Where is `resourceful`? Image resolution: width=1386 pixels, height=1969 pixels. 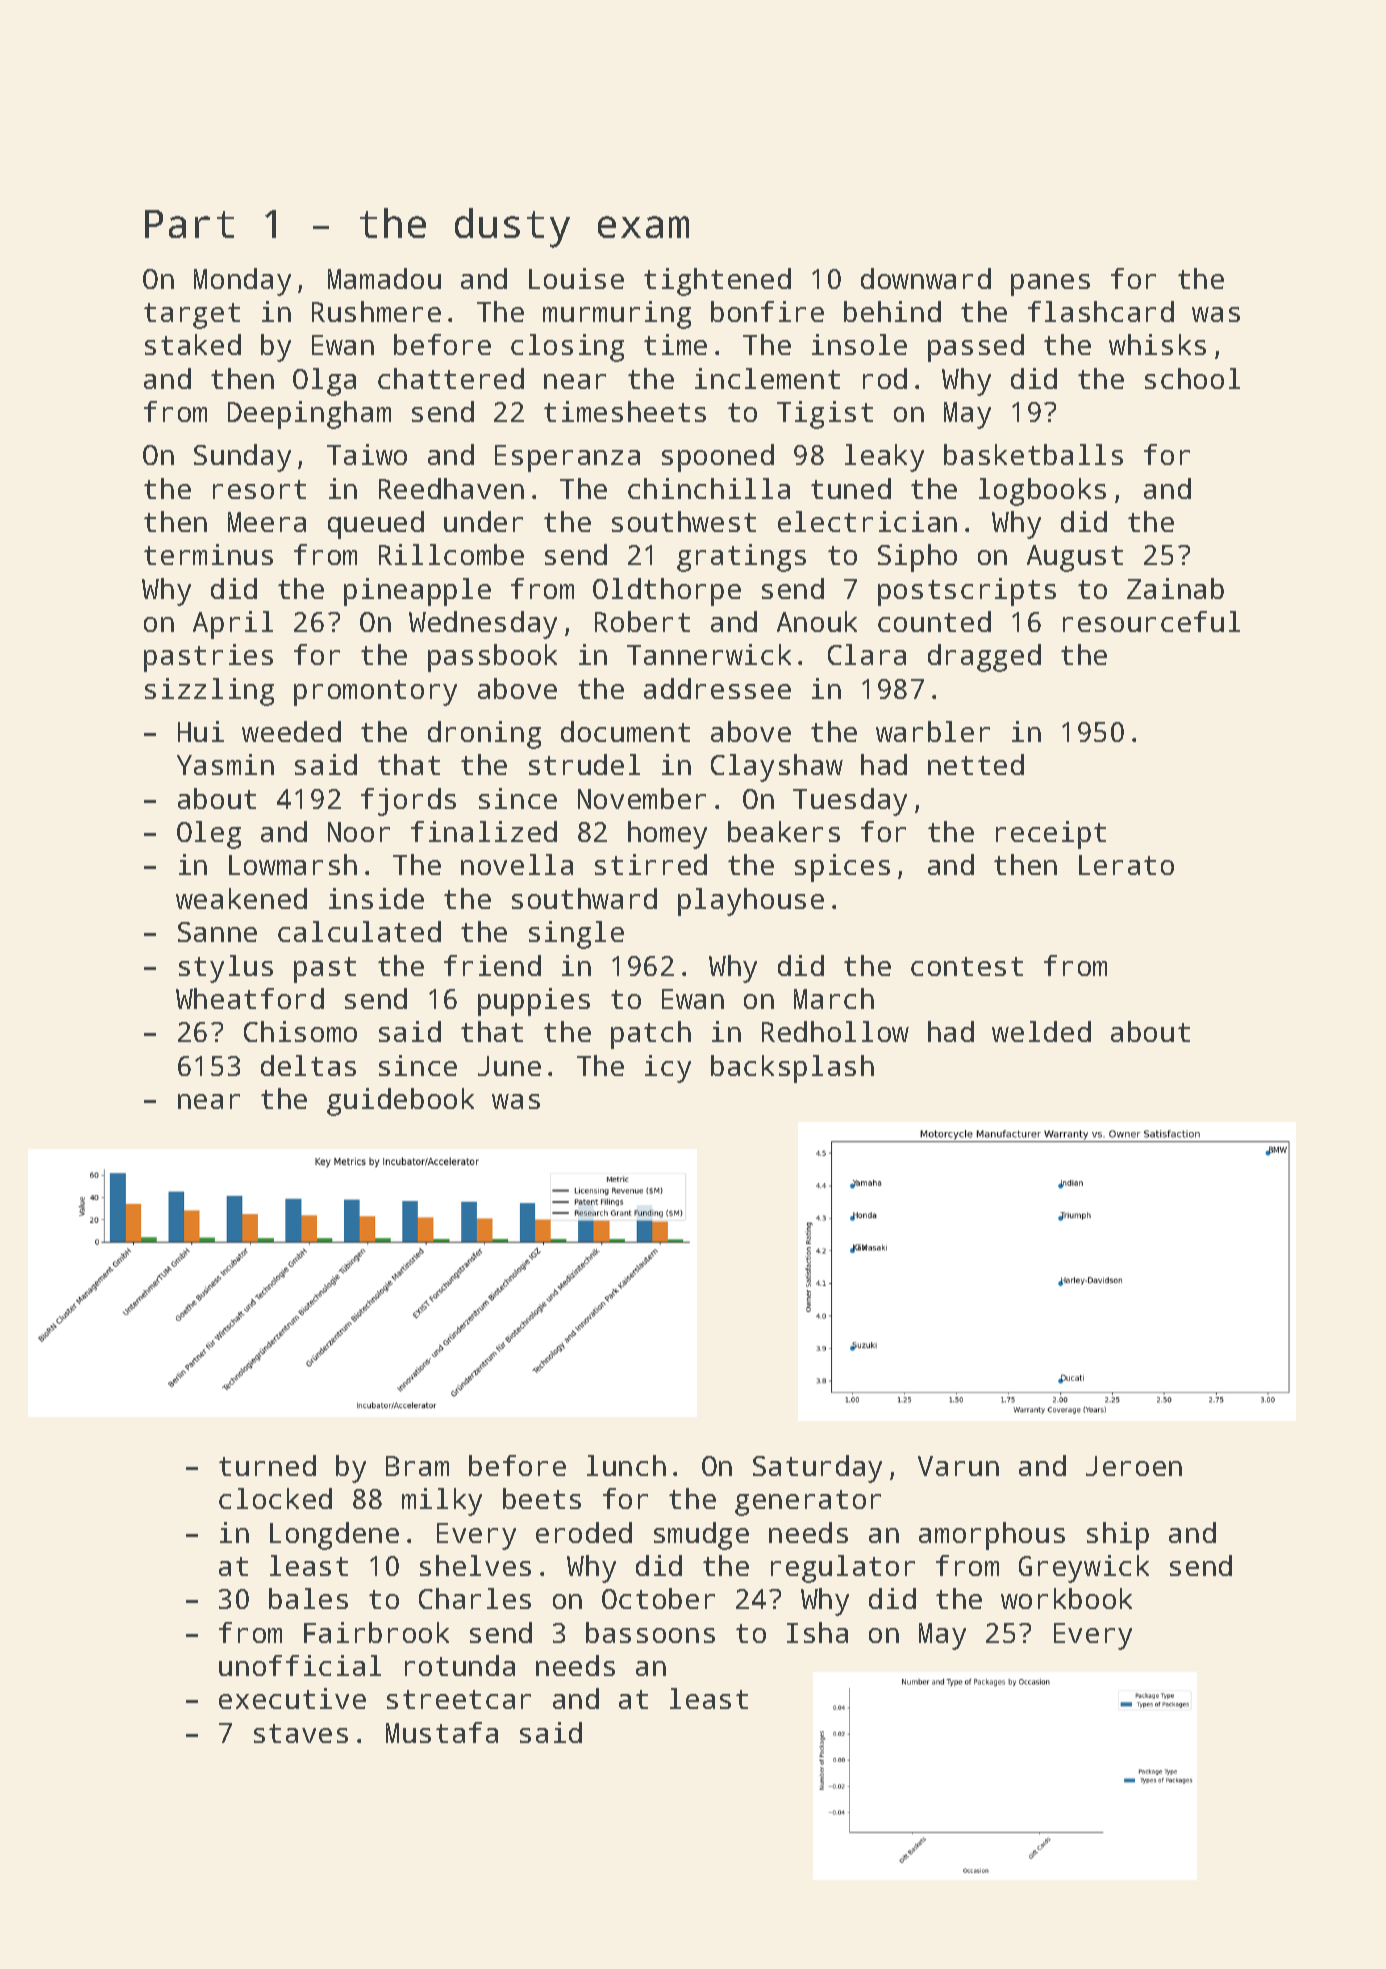 resourceful is located at coordinates (1151, 621).
